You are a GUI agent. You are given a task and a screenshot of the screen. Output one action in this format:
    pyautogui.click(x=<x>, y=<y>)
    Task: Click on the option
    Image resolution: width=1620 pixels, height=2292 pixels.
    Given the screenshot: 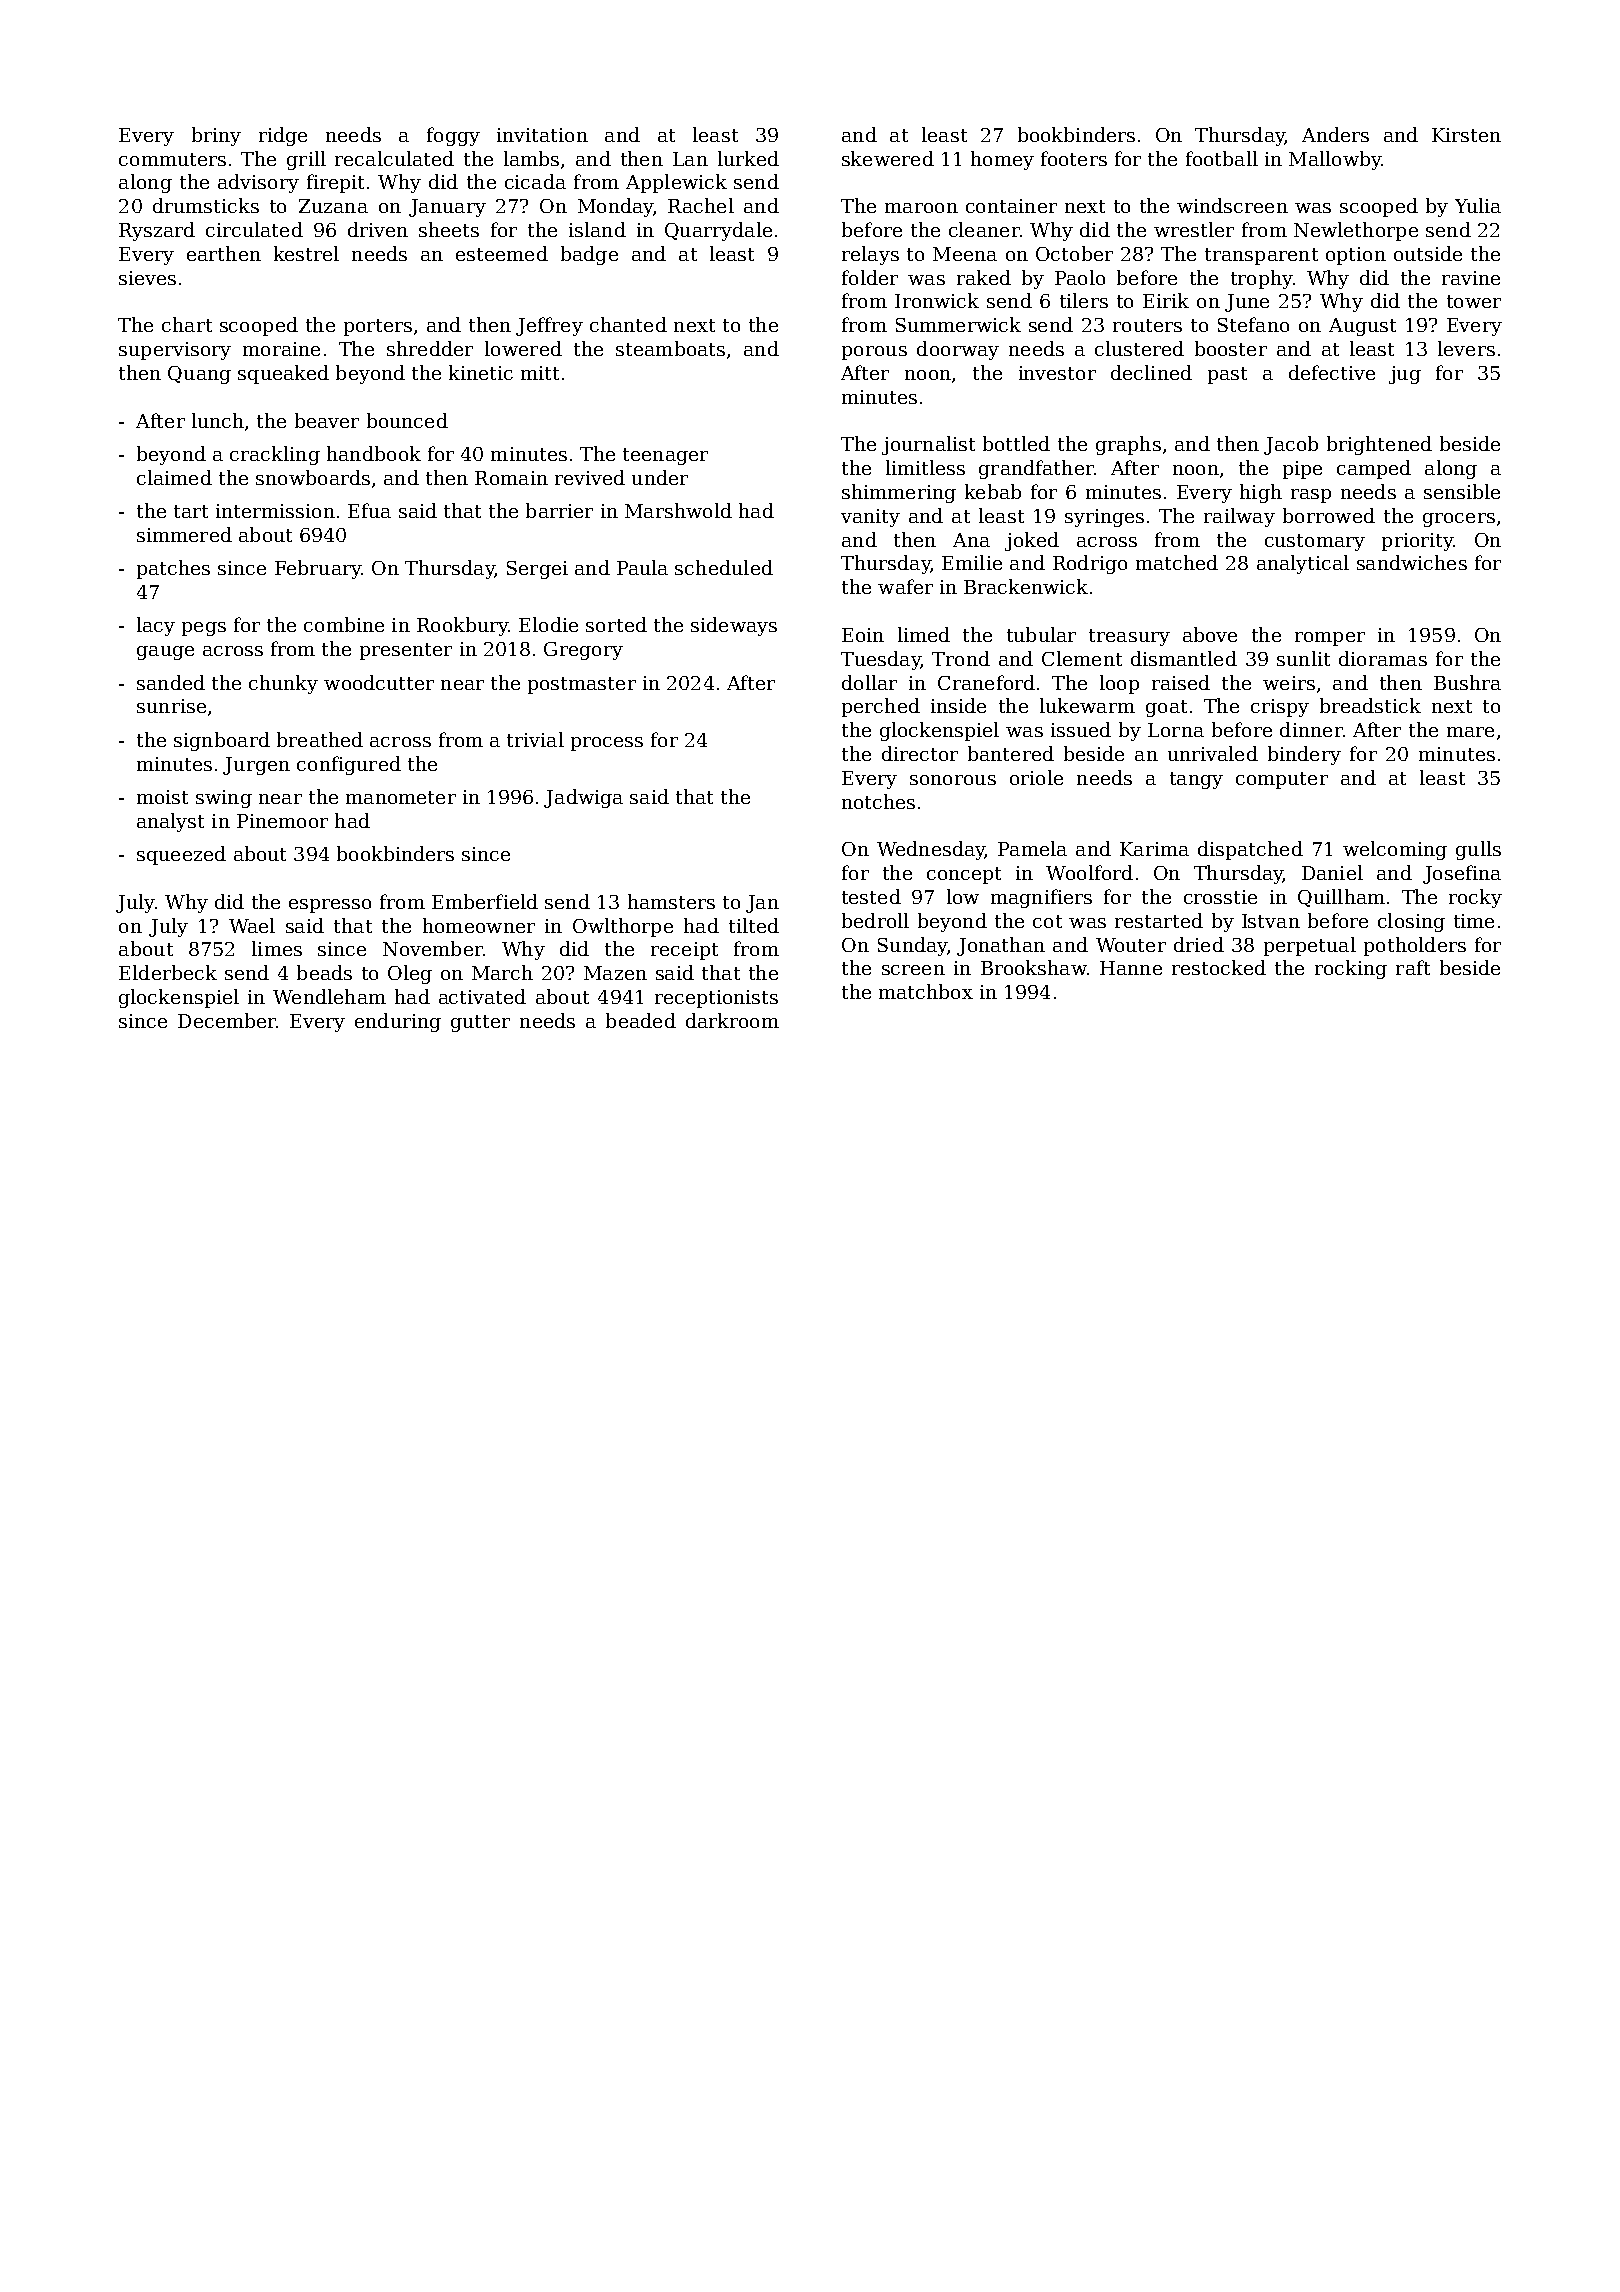 What is the action you would take?
    pyautogui.click(x=1356, y=256)
